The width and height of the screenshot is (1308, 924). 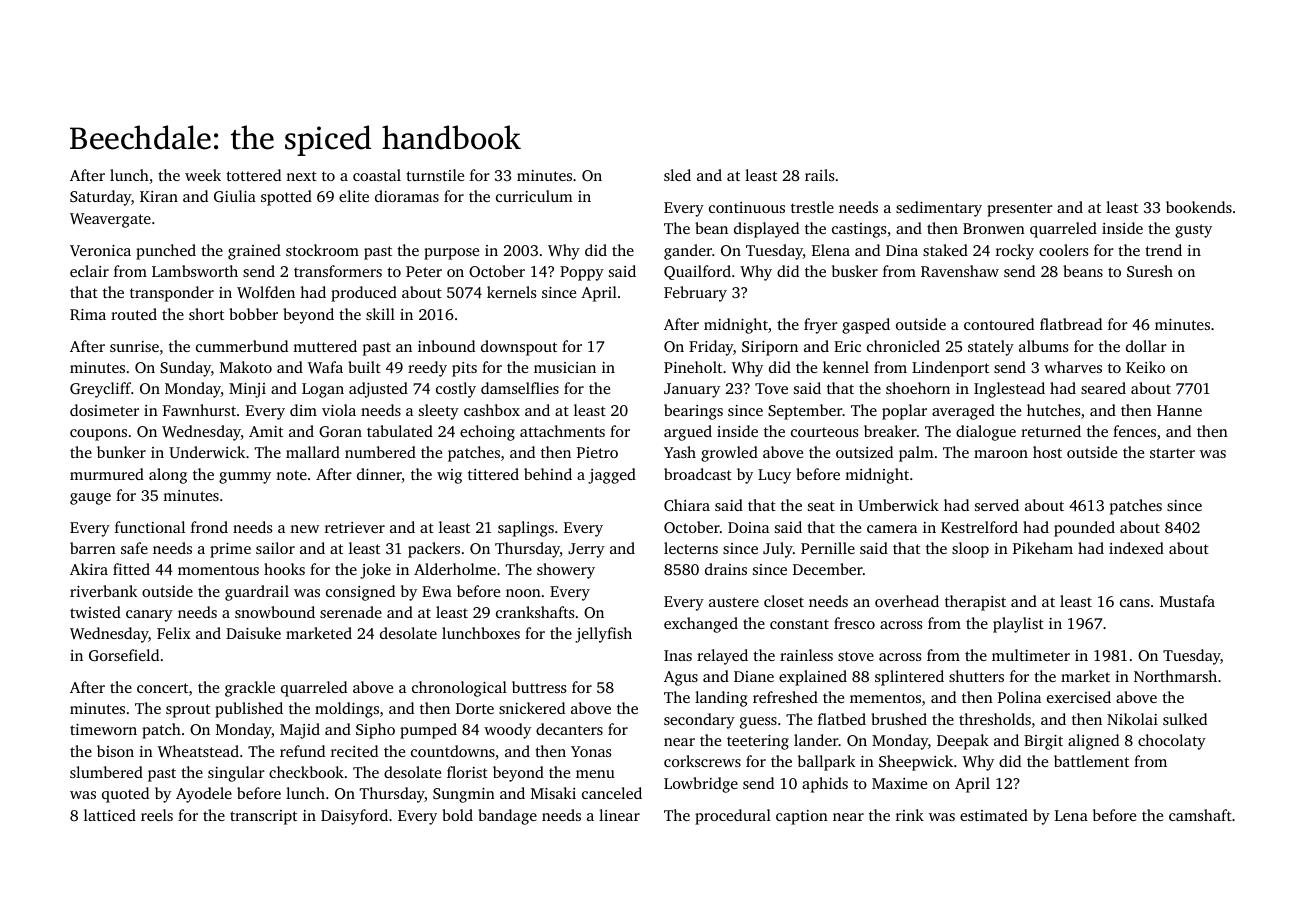 I want to click on moldings, so click(x=347, y=710).
